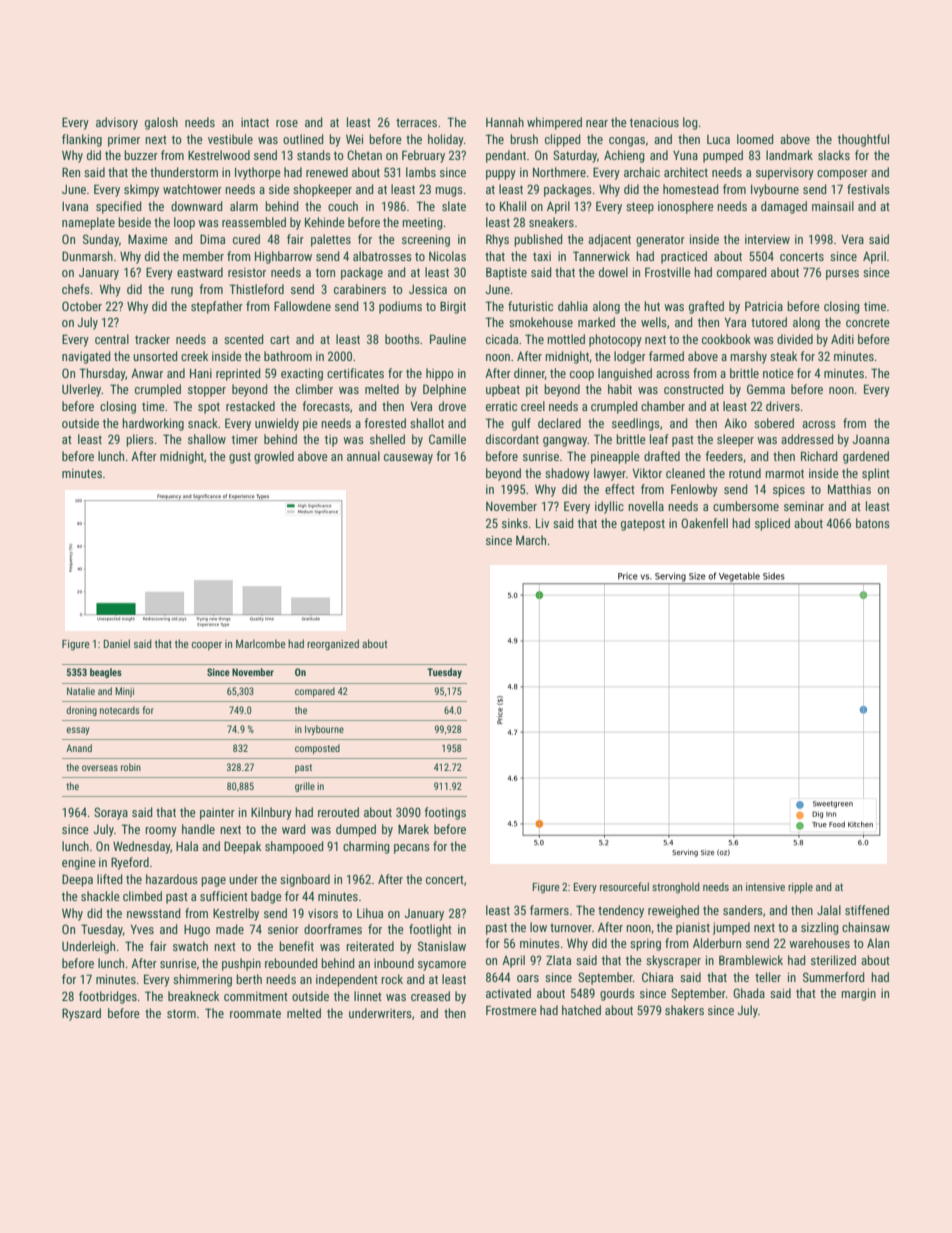 This page has height=1233, width=952. I want to click on terraces, so click(416, 122).
